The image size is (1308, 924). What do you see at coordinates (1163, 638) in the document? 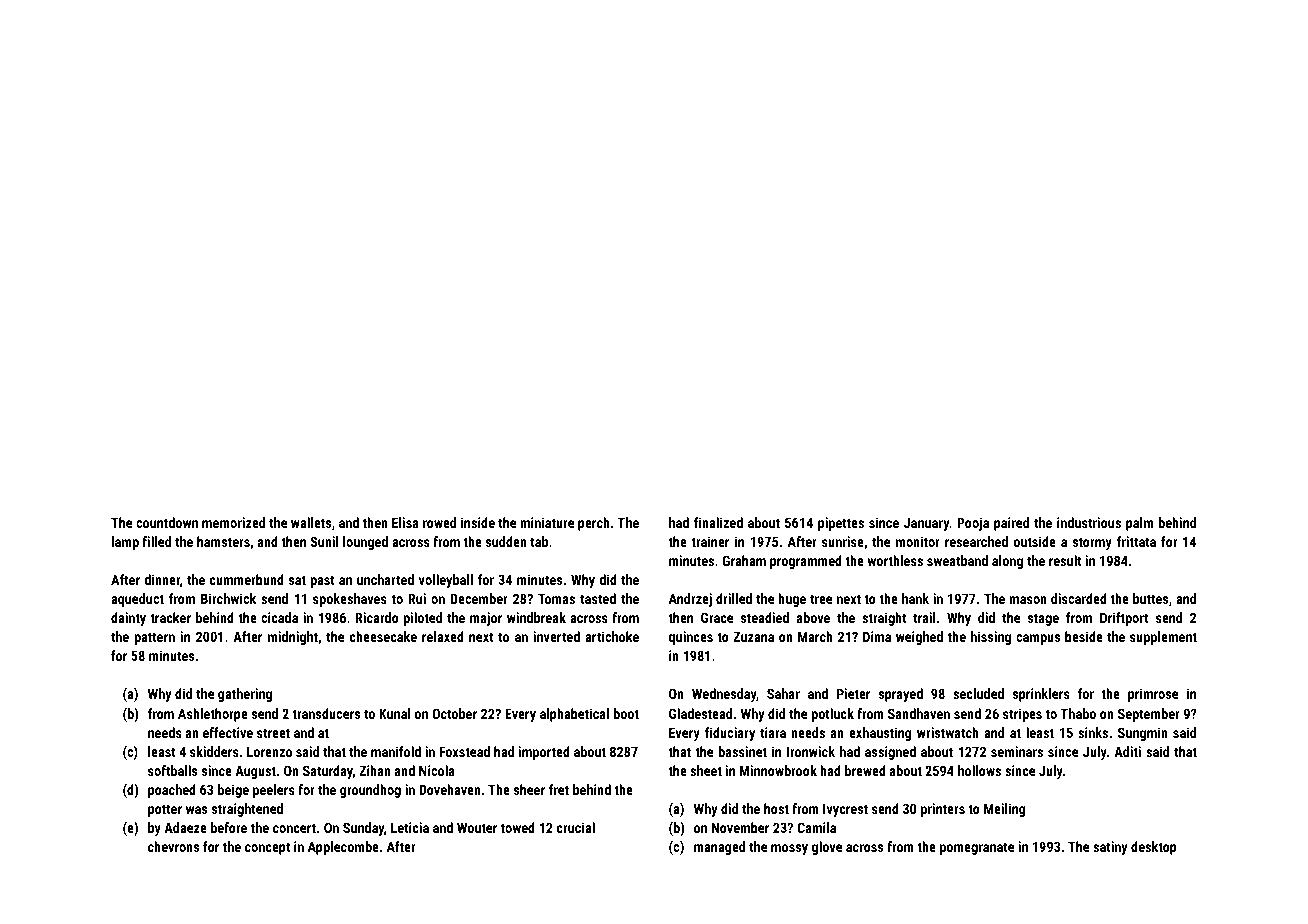
I see `supplement` at bounding box center [1163, 638].
